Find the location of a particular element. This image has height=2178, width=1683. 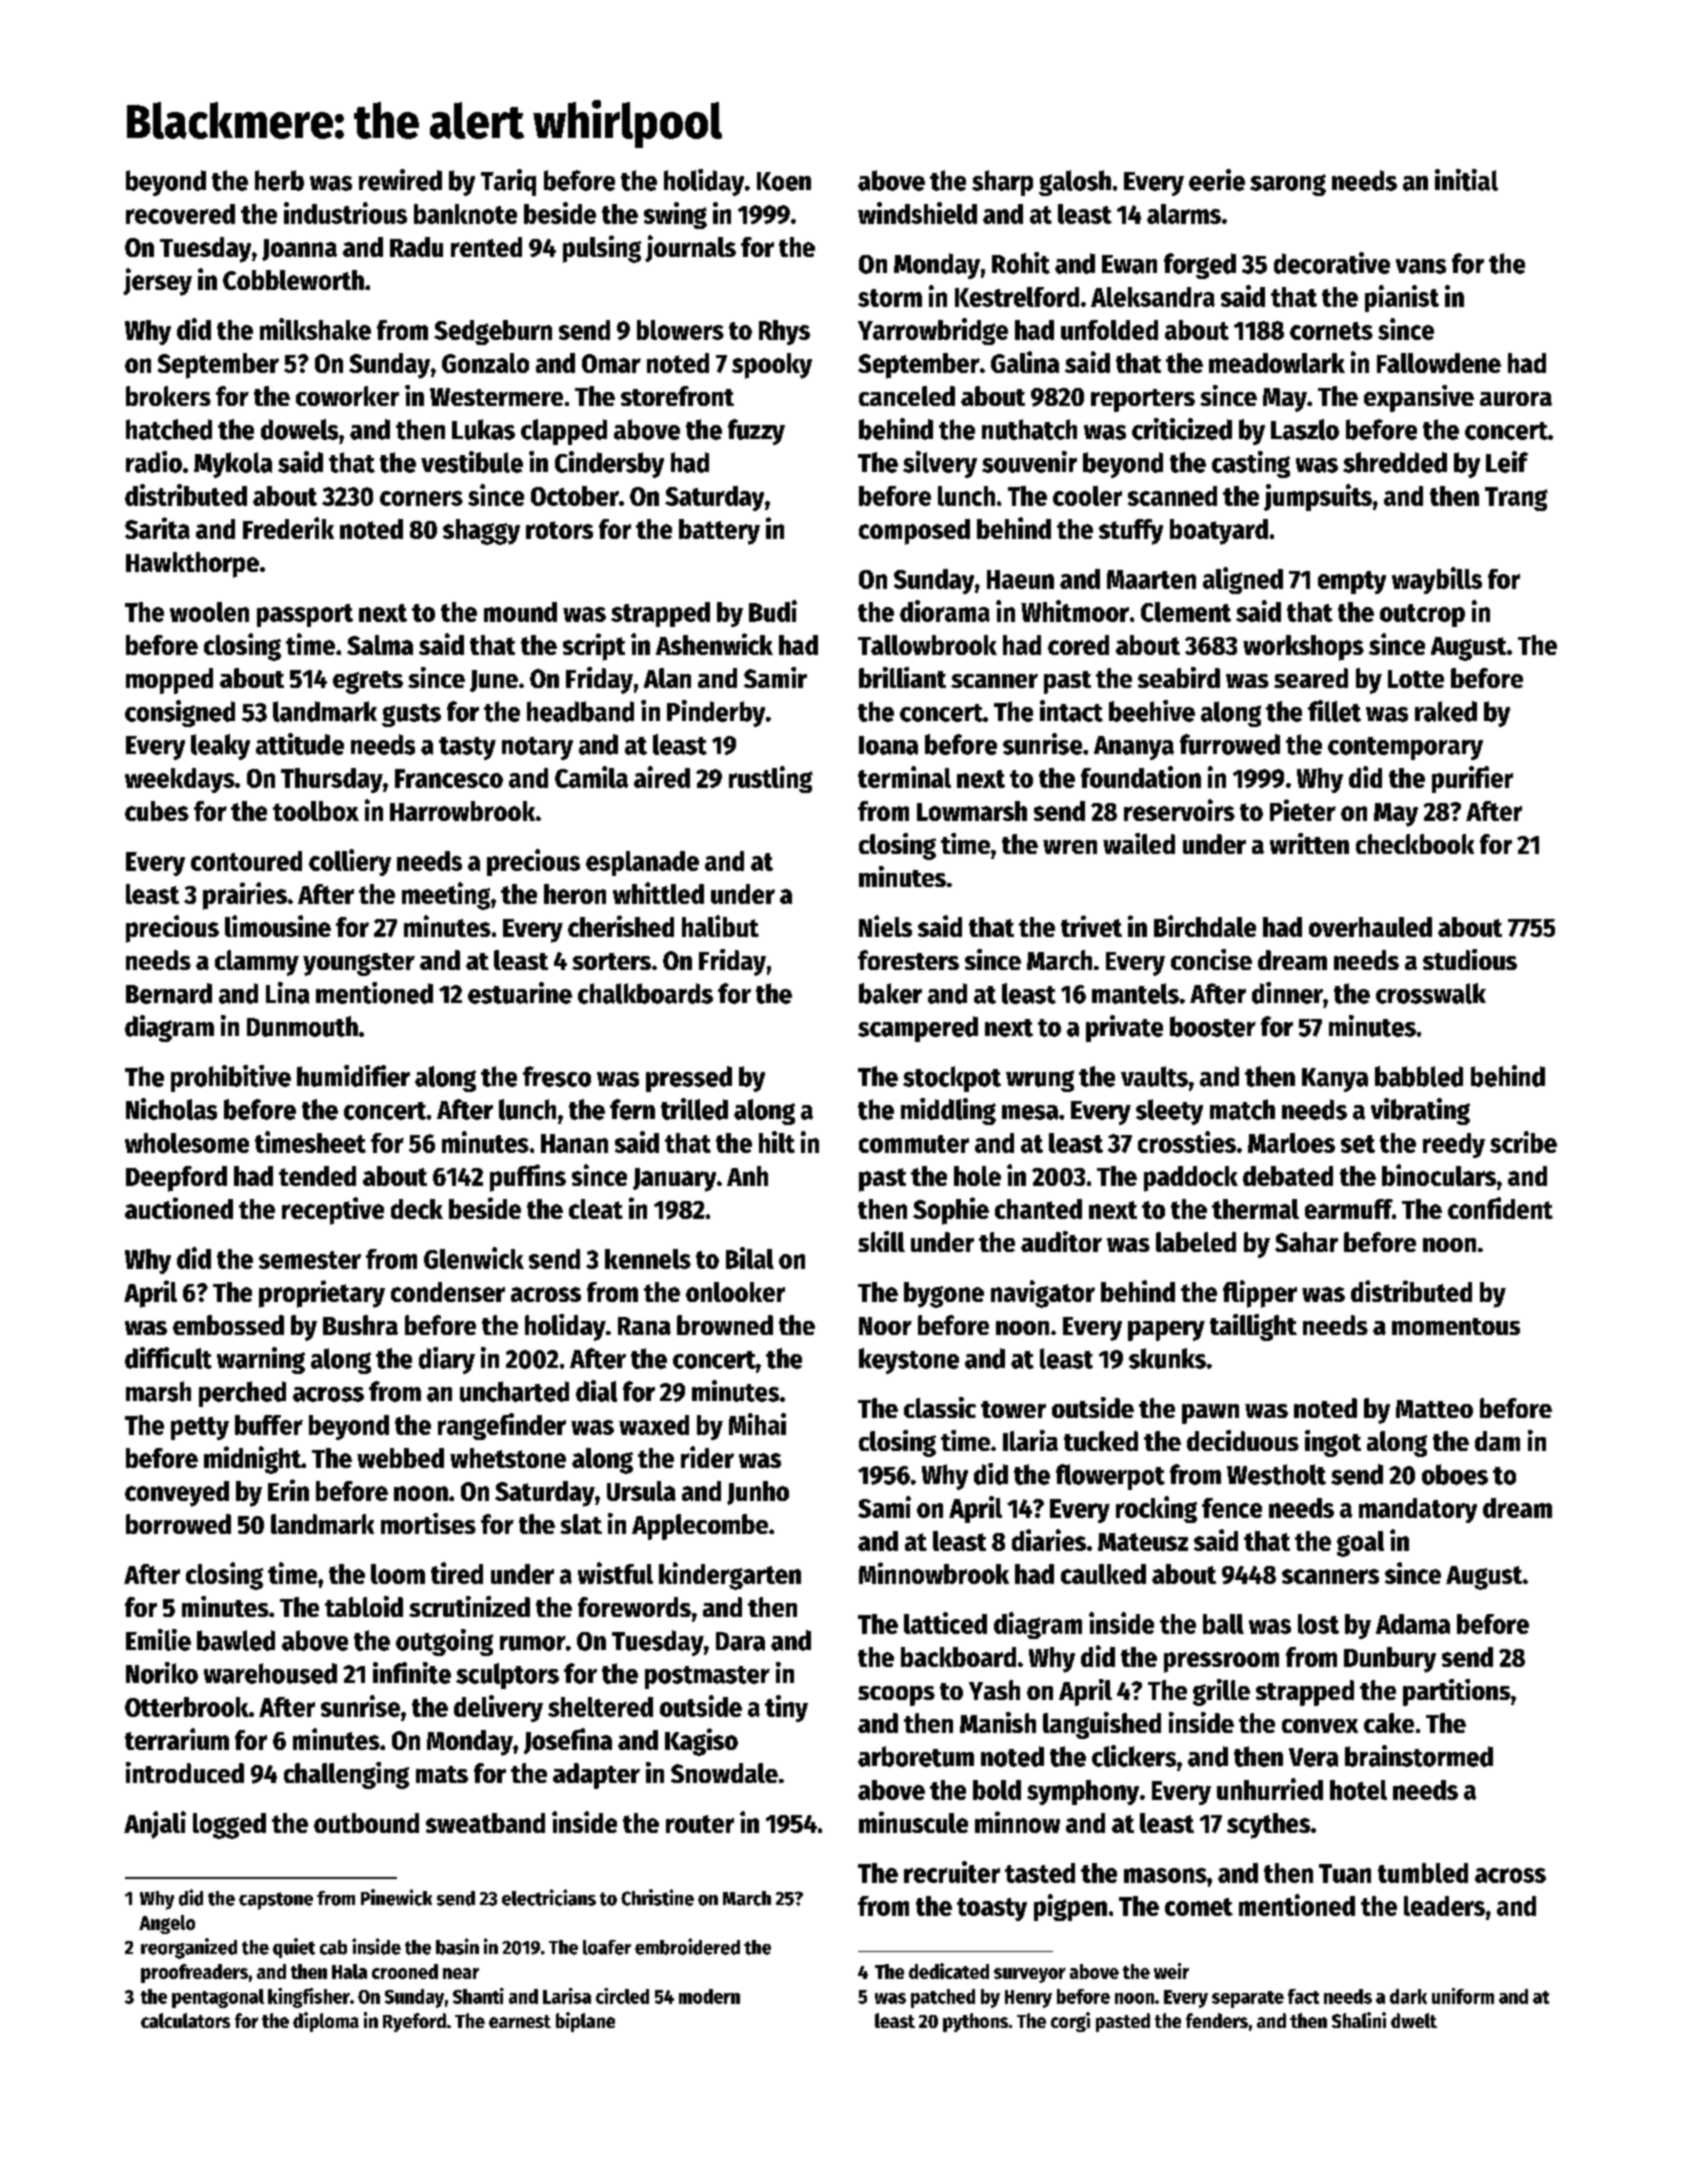

milkshake is located at coordinates (315, 329).
